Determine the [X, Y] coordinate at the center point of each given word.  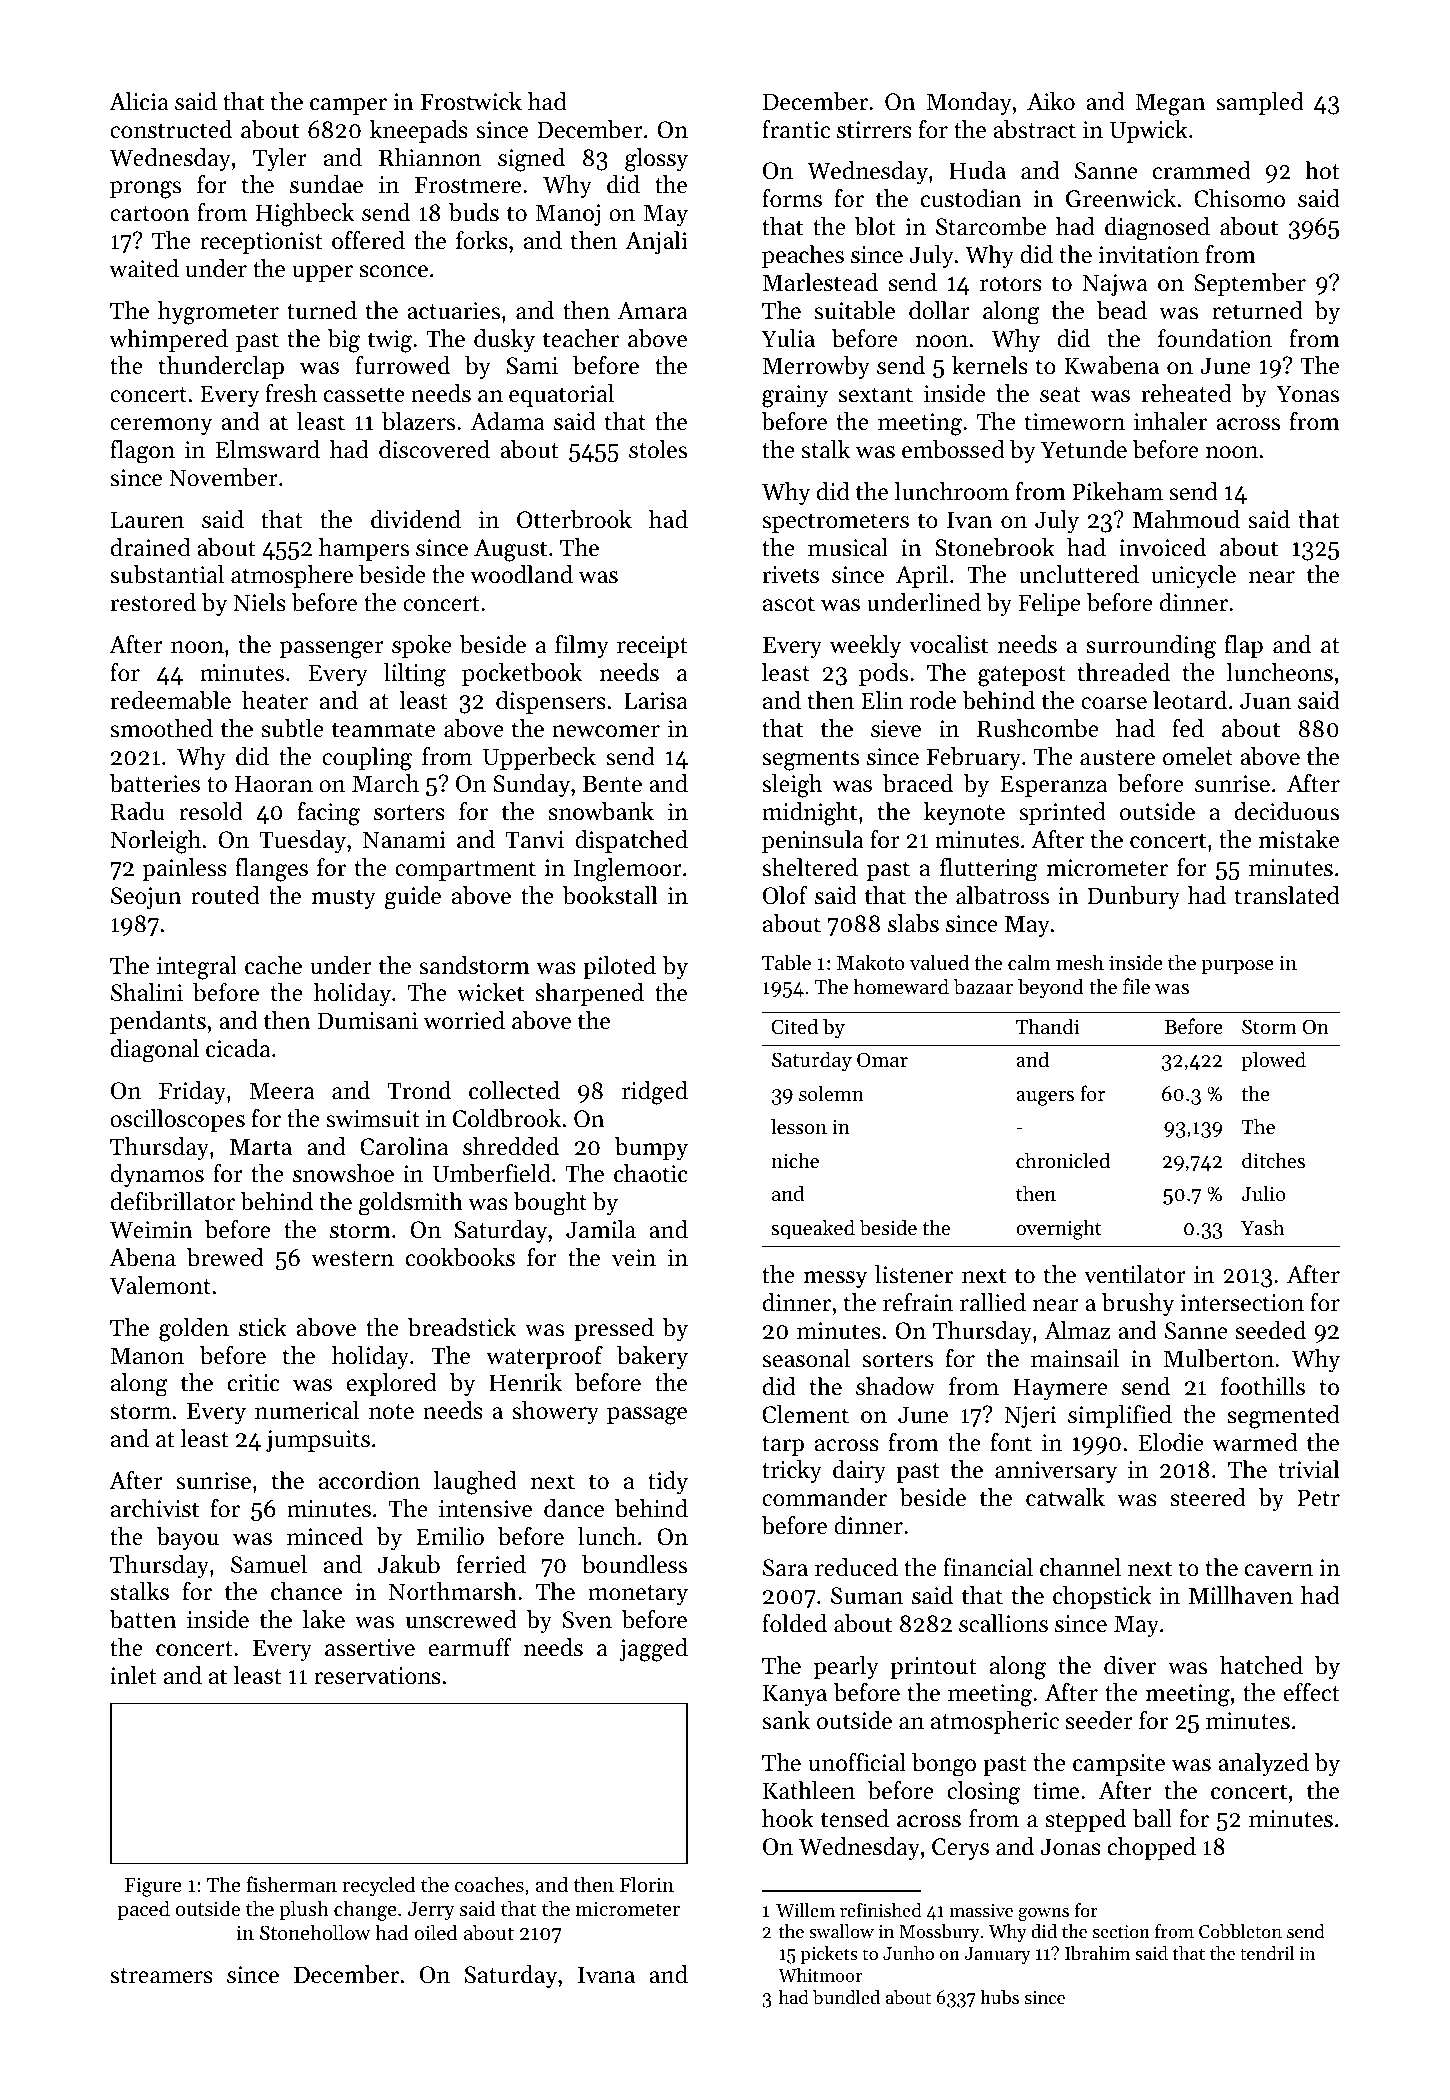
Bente [612, 784]
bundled [846, 1997]
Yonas [1307, 394]
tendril [1267, 1953]
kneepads [419, 131]
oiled [436, 1932]
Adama [508, 421]
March [385, 783]
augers [1045, 1098]
